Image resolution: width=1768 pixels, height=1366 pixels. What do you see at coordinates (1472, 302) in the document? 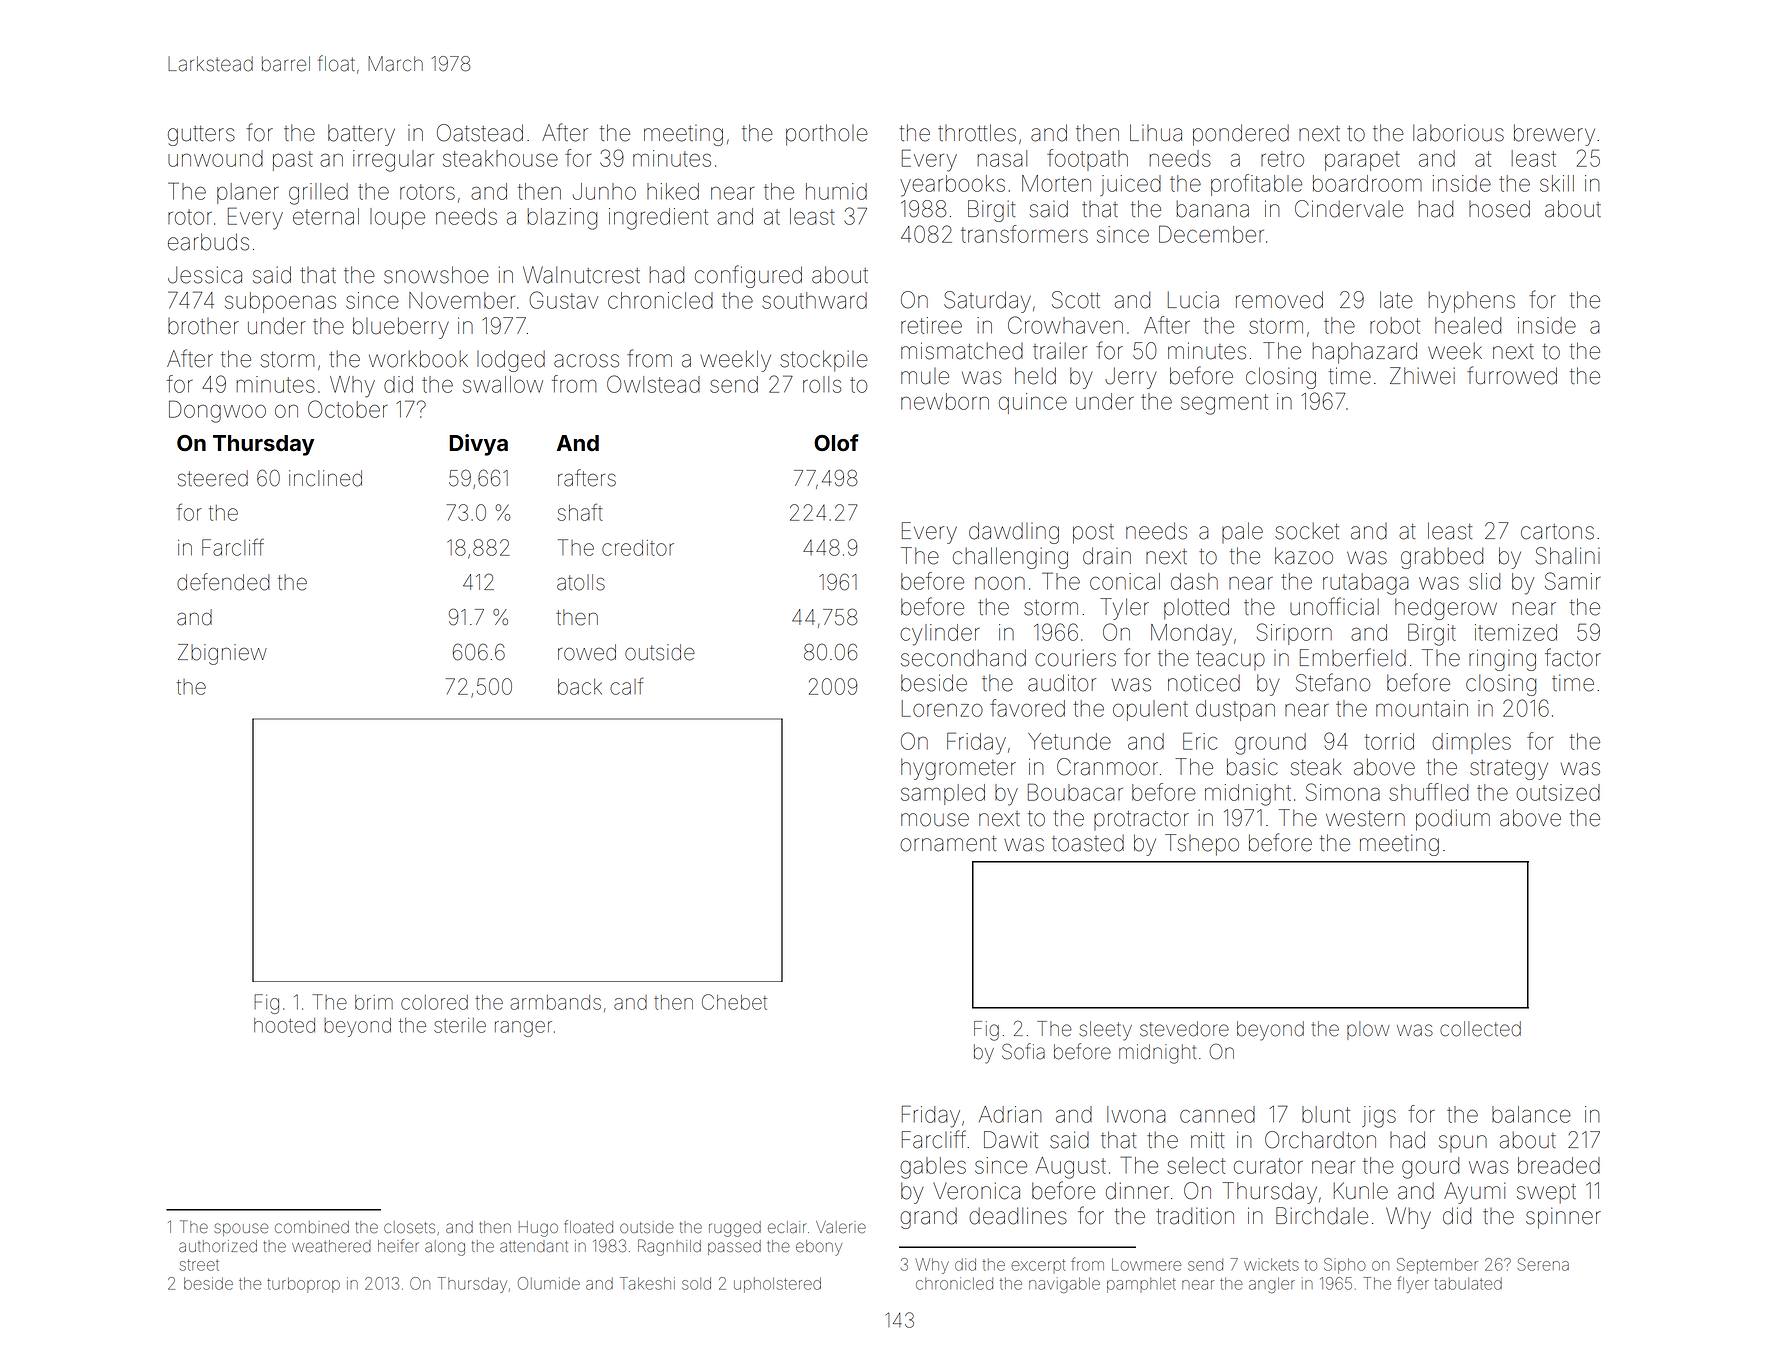
I see `hyphens` at bounding box center [1472, 302].
